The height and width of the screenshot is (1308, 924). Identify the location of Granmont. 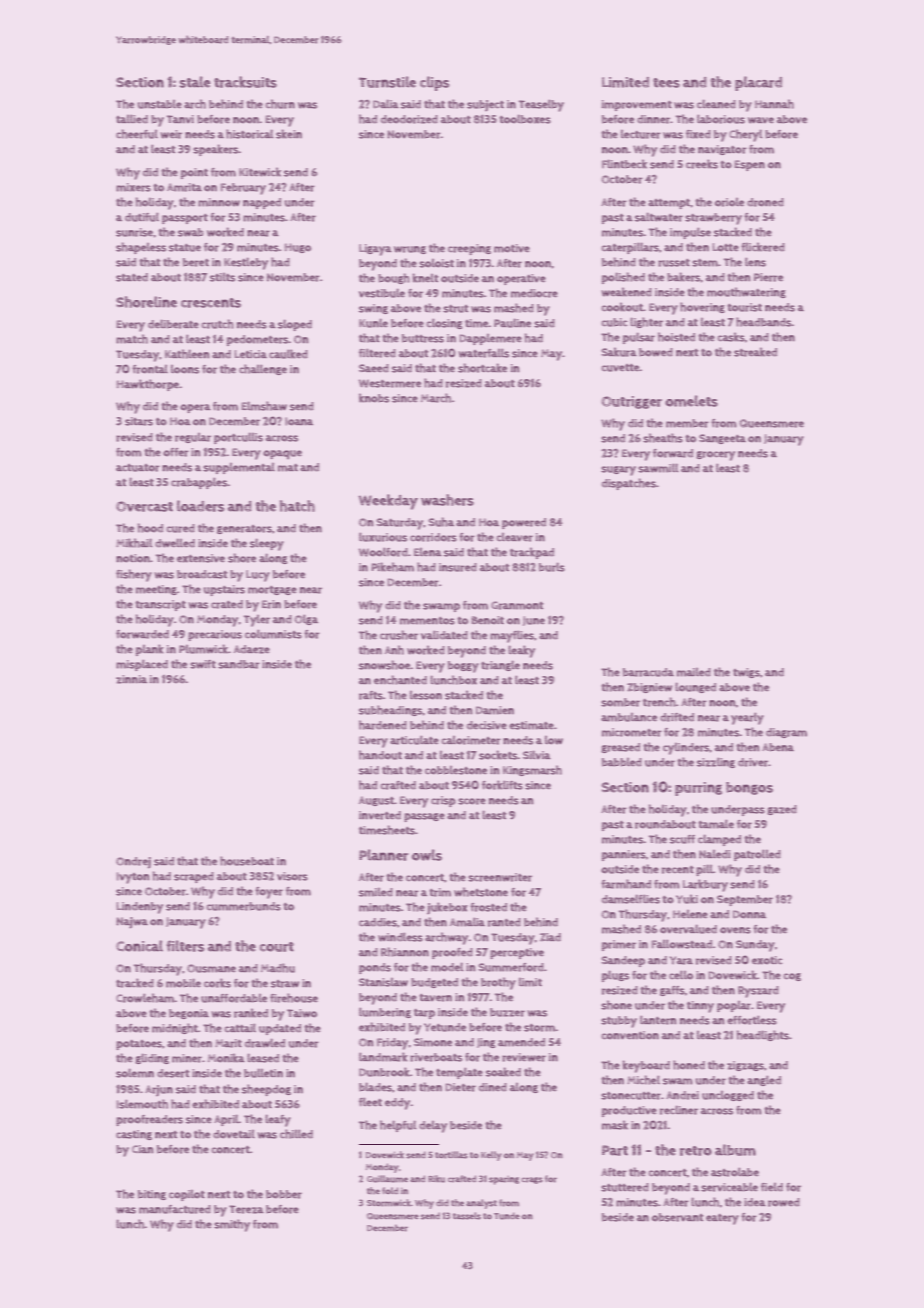
(517, 605).
